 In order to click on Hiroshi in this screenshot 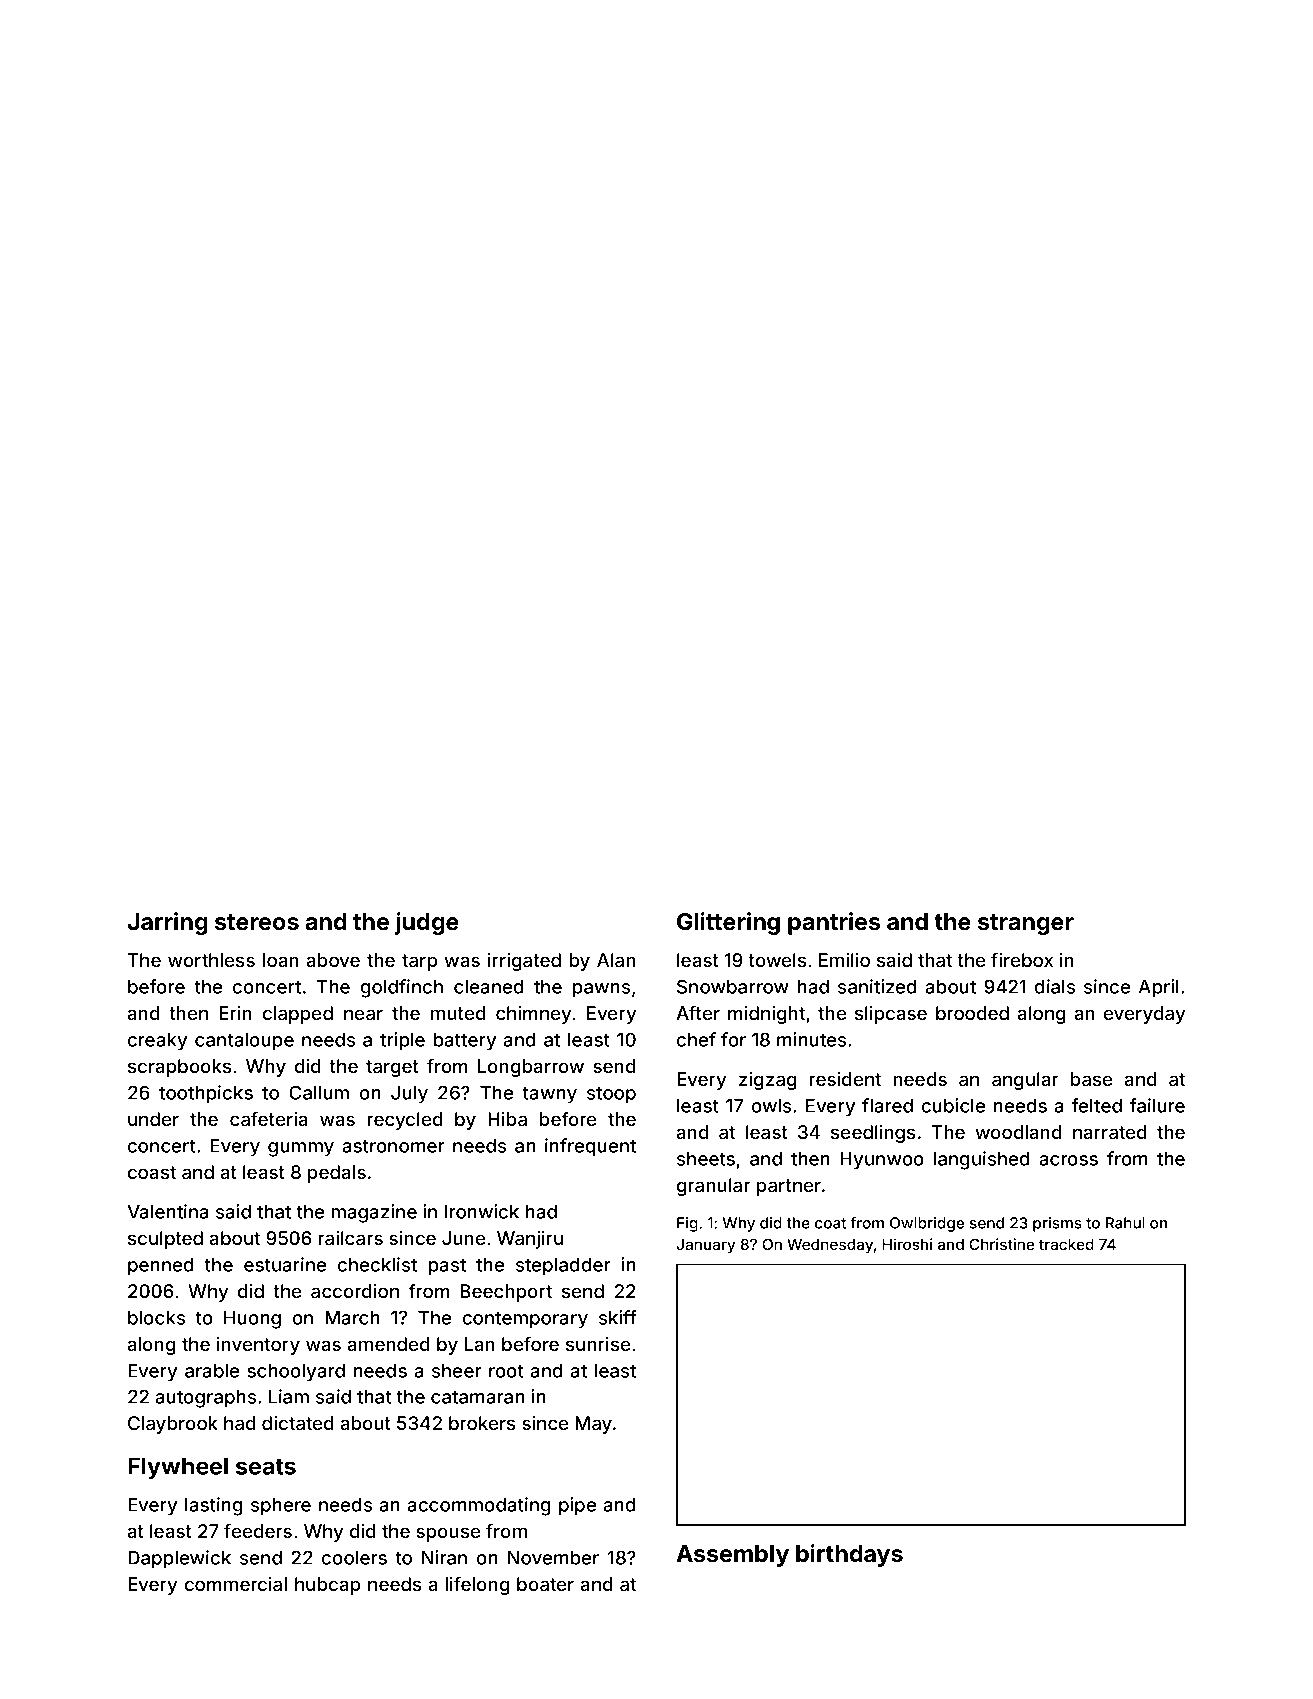, I will do `click(907, 1244)`.
